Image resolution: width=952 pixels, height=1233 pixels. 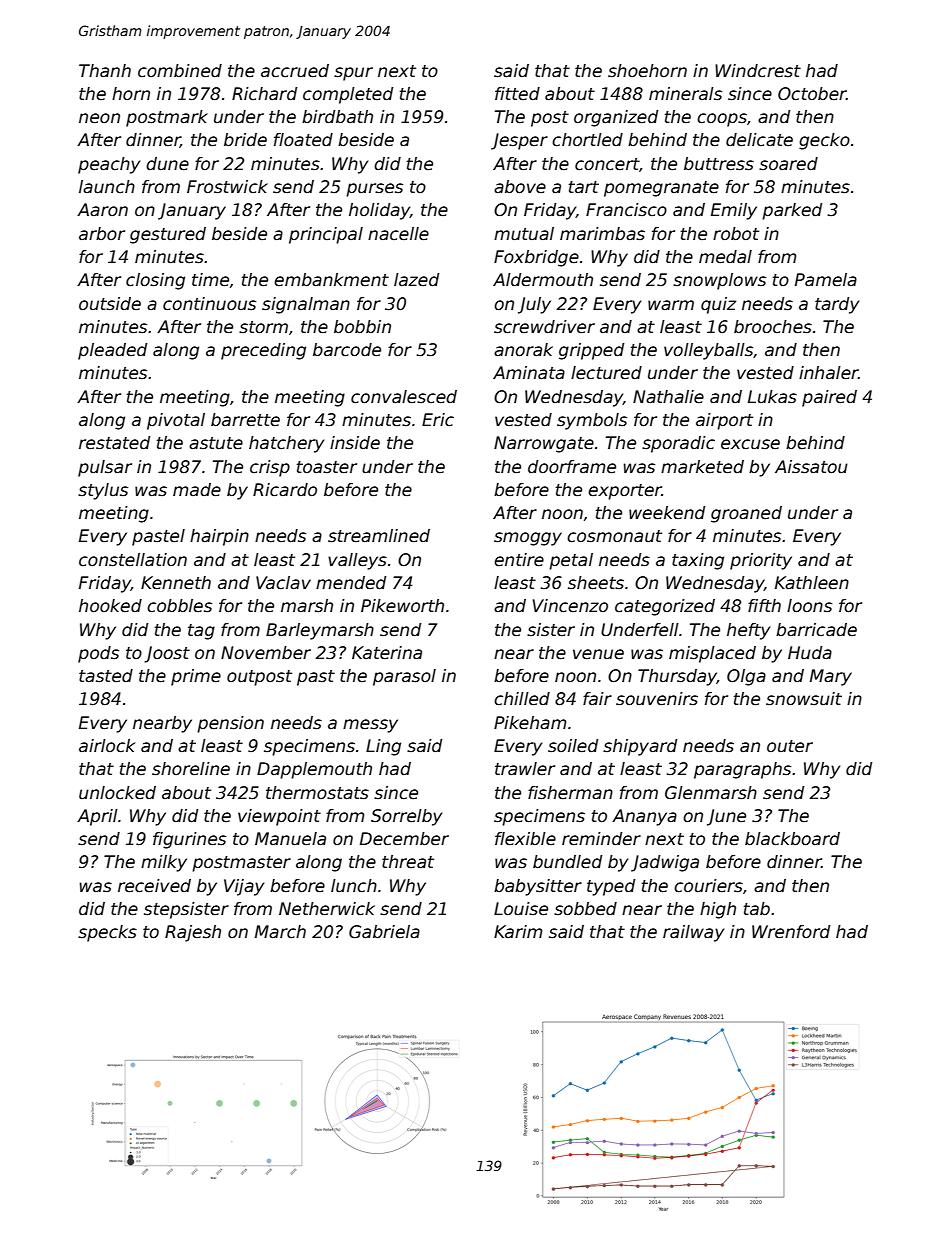 What do you see at coordinates (528, 539) in the screenshot?
I see `smoggy` at bounding box center [528, 539].
